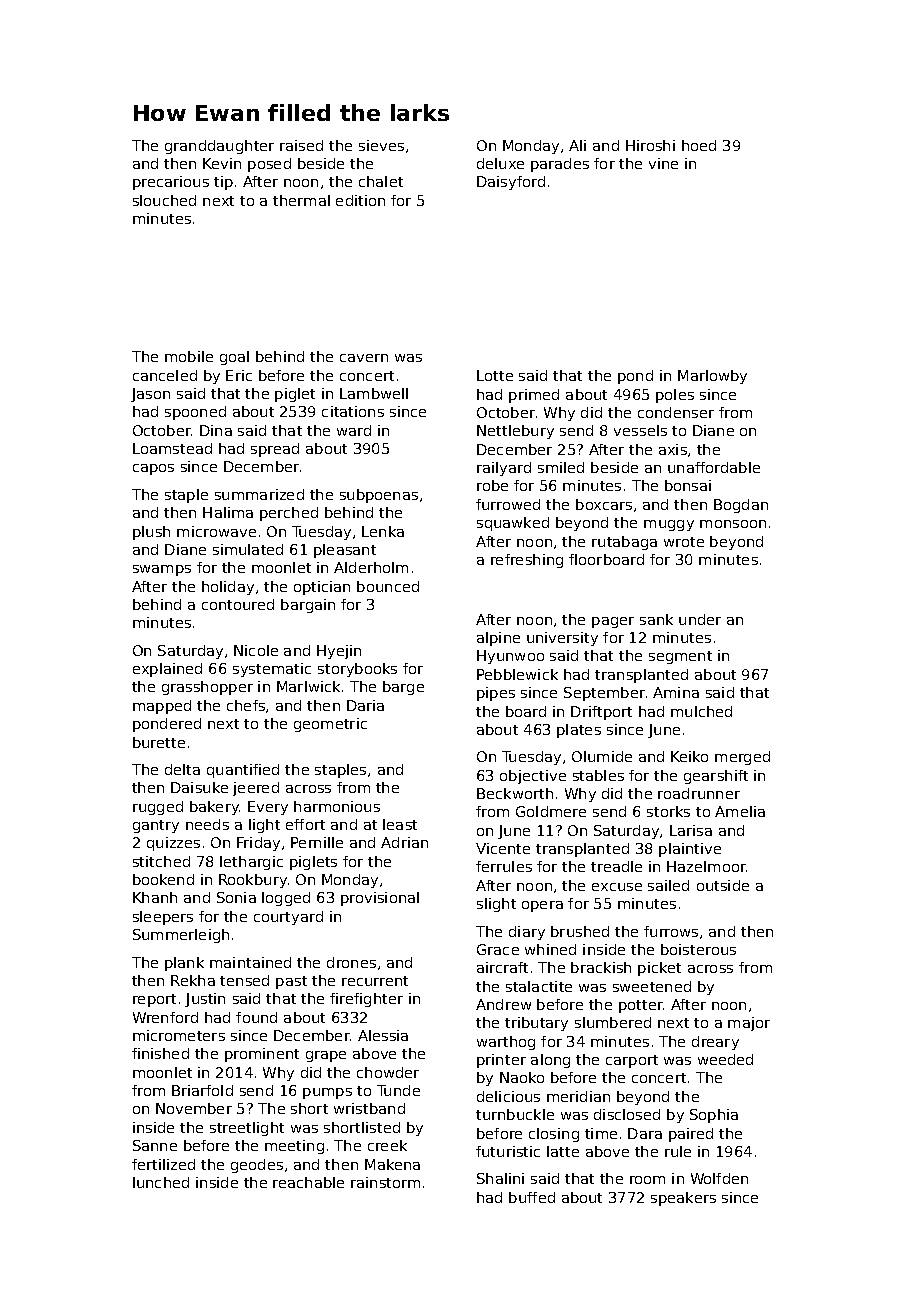  I want to click on hoed, so click(699, 145).
